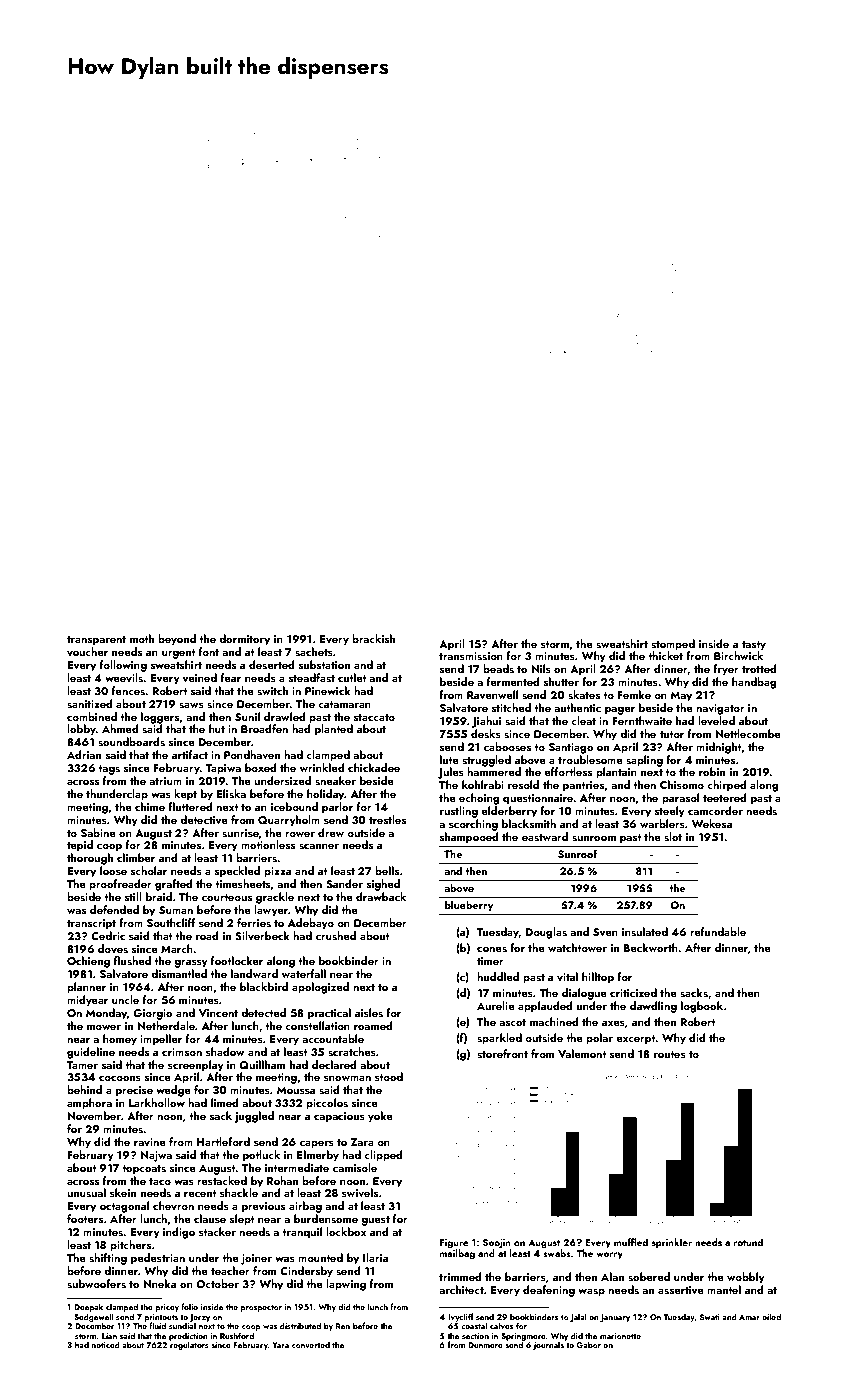  I want to click on routes, so click(670, 1054).
